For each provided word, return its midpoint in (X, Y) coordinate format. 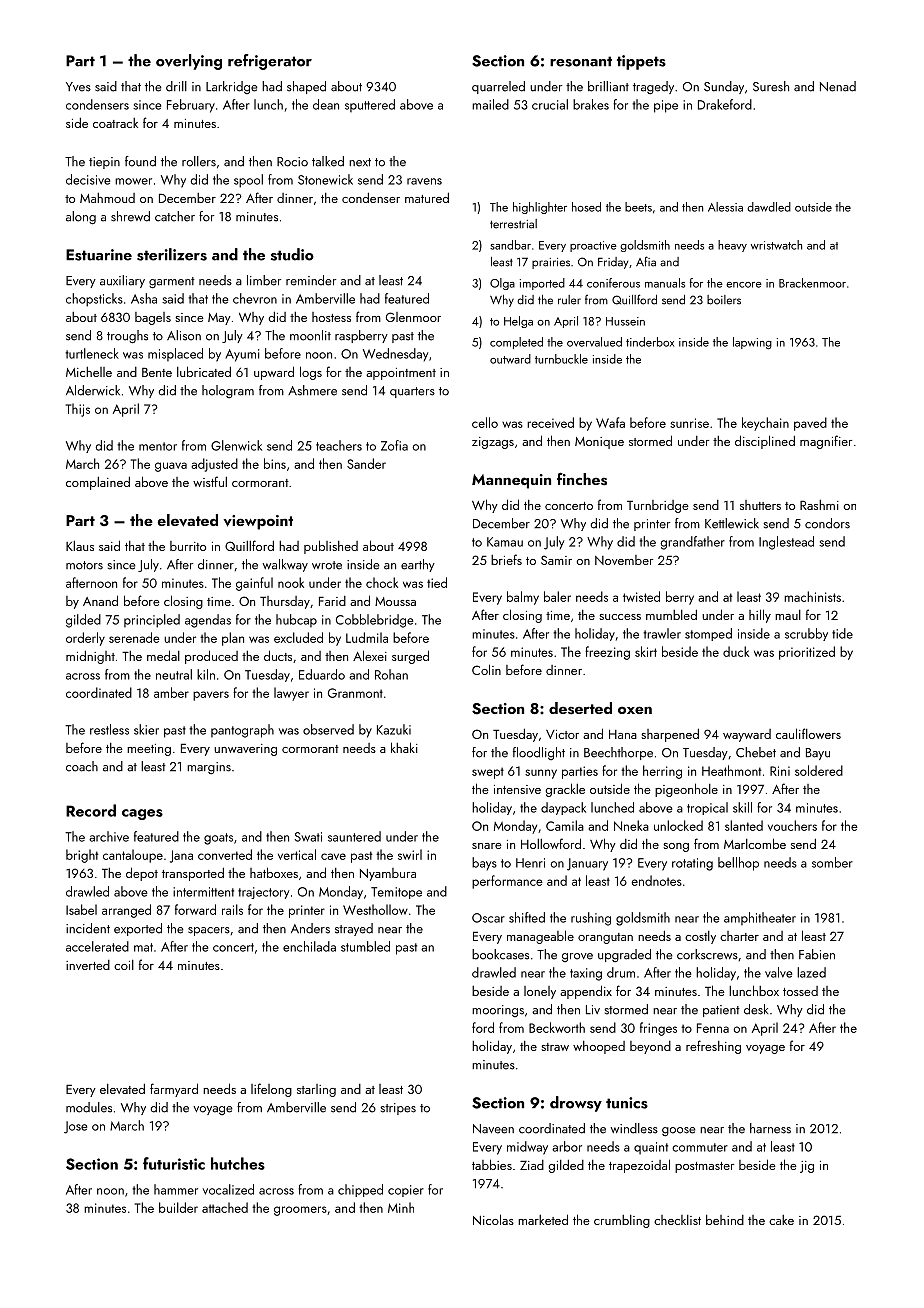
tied (437, 582)
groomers (300, 1211)
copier (406, 1191)
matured (427, 197)
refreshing (713, 1047)
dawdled (769, 207)
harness (770, 1128)
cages (142, 814)
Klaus (80, 546)
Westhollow (375, 909)
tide (842, 633)
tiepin (104, 163)
